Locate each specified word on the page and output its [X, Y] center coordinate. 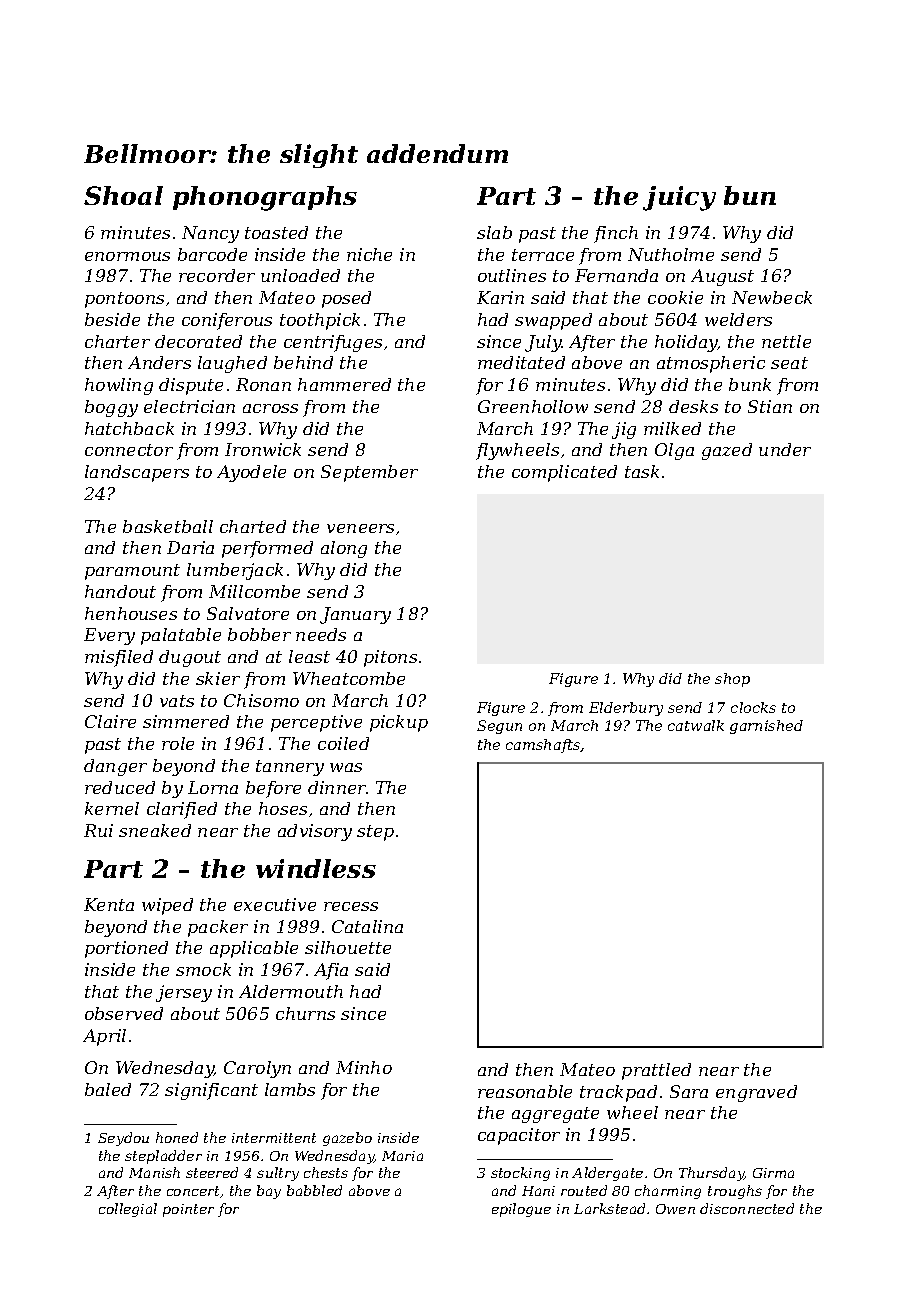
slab [494, 232]
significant [211, 1091]
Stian [770, 406]
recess [351, 906]
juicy [679, 198]
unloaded [300, 275]
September [369, 473]
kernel [112, 808]
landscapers [137, 473]
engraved [756, 1093]
